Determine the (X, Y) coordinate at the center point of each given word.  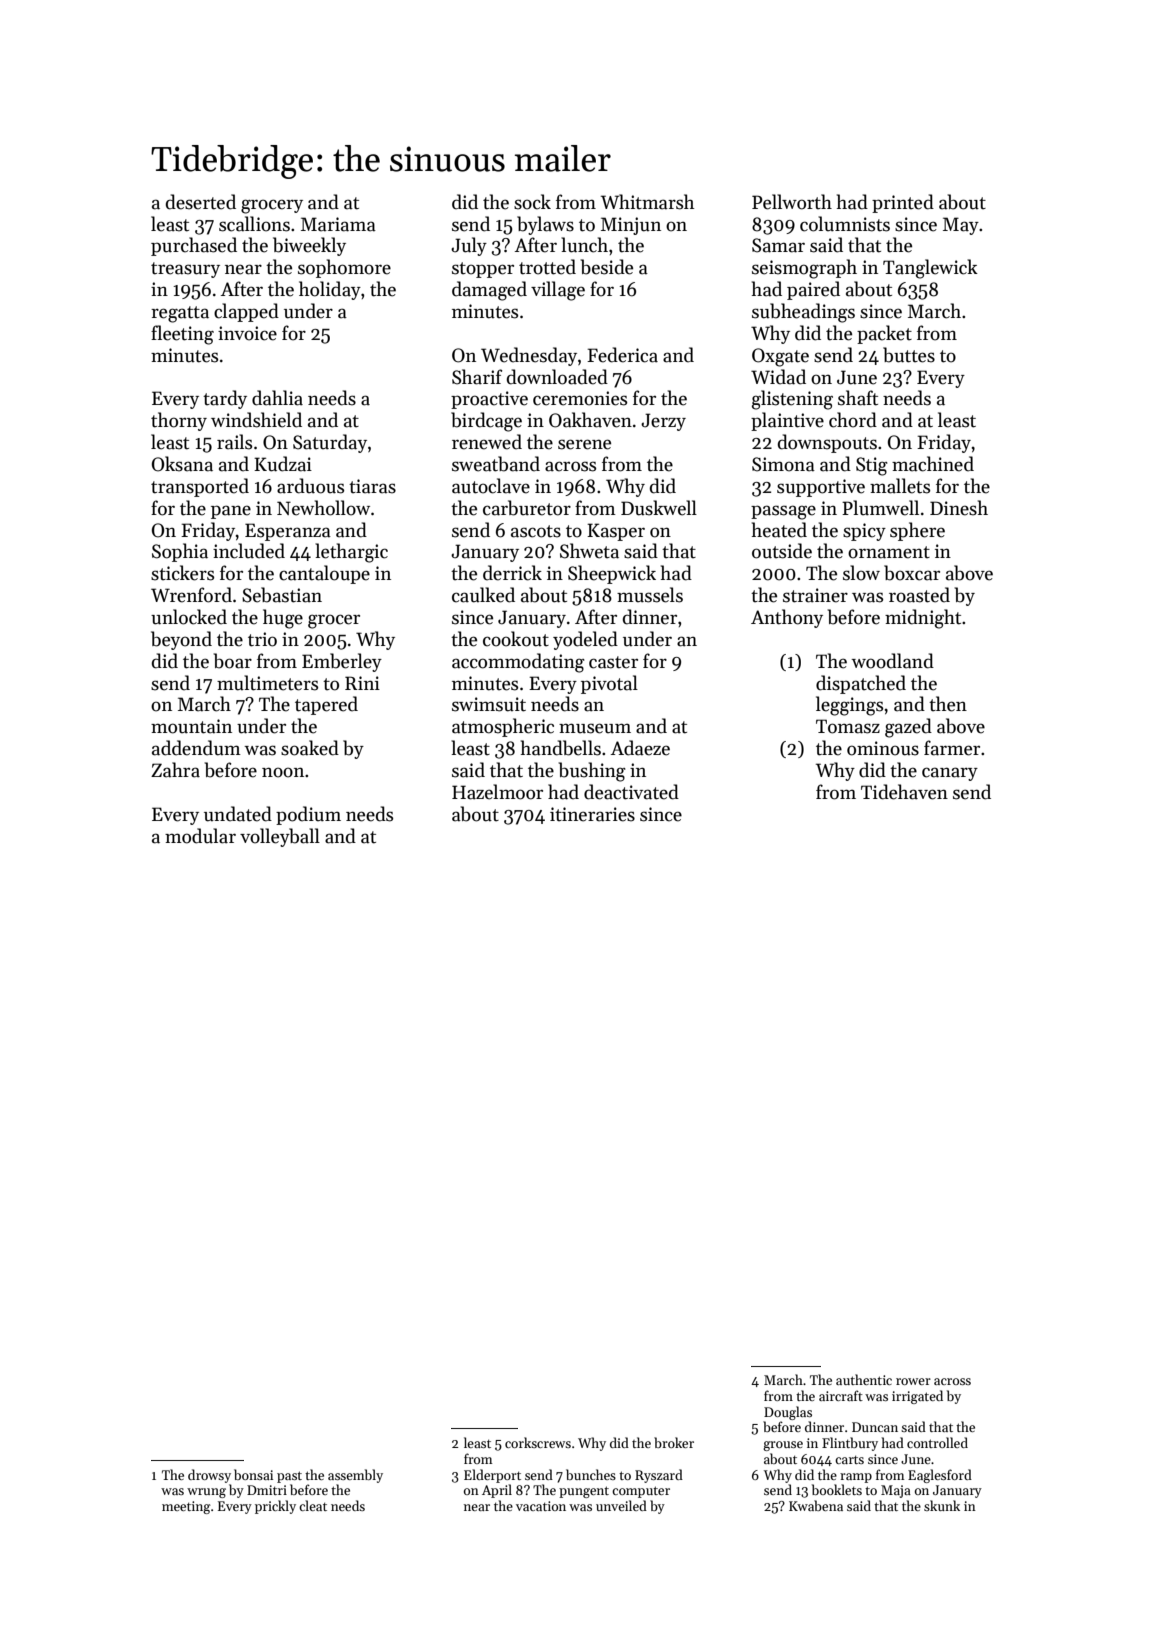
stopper (483, 270)
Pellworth (792, 202)
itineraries (592, 814)
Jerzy (663, 422)
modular (200, 836)
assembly (355, 1476)
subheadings (803, 313)
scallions (254, 224)
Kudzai (283, 464)
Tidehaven (904, 792)
